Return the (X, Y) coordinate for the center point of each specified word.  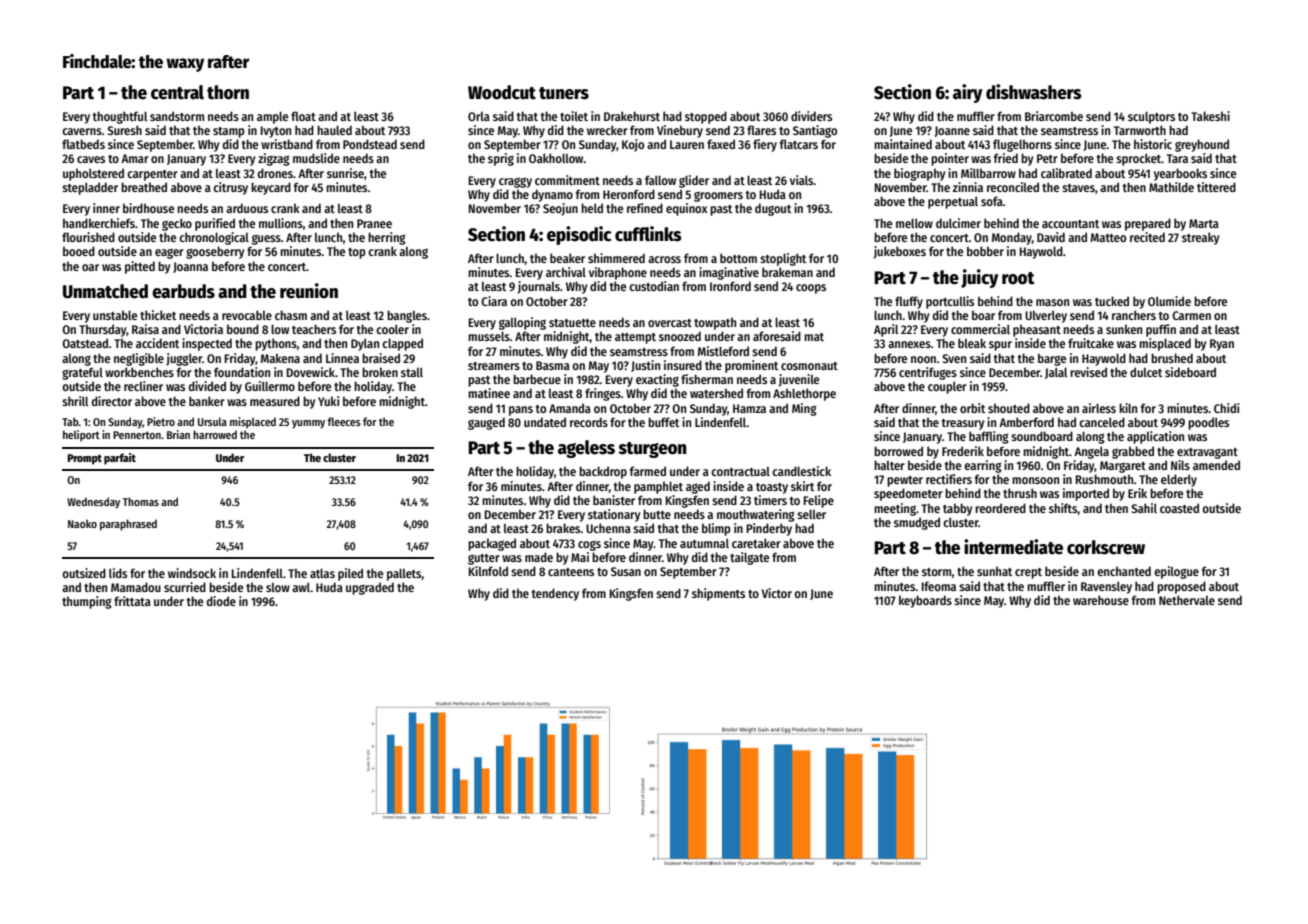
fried (1006, 158)
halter (889, 465)
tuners (564, 93)
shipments (718, 594)
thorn (228, 92)
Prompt (84, 459)
